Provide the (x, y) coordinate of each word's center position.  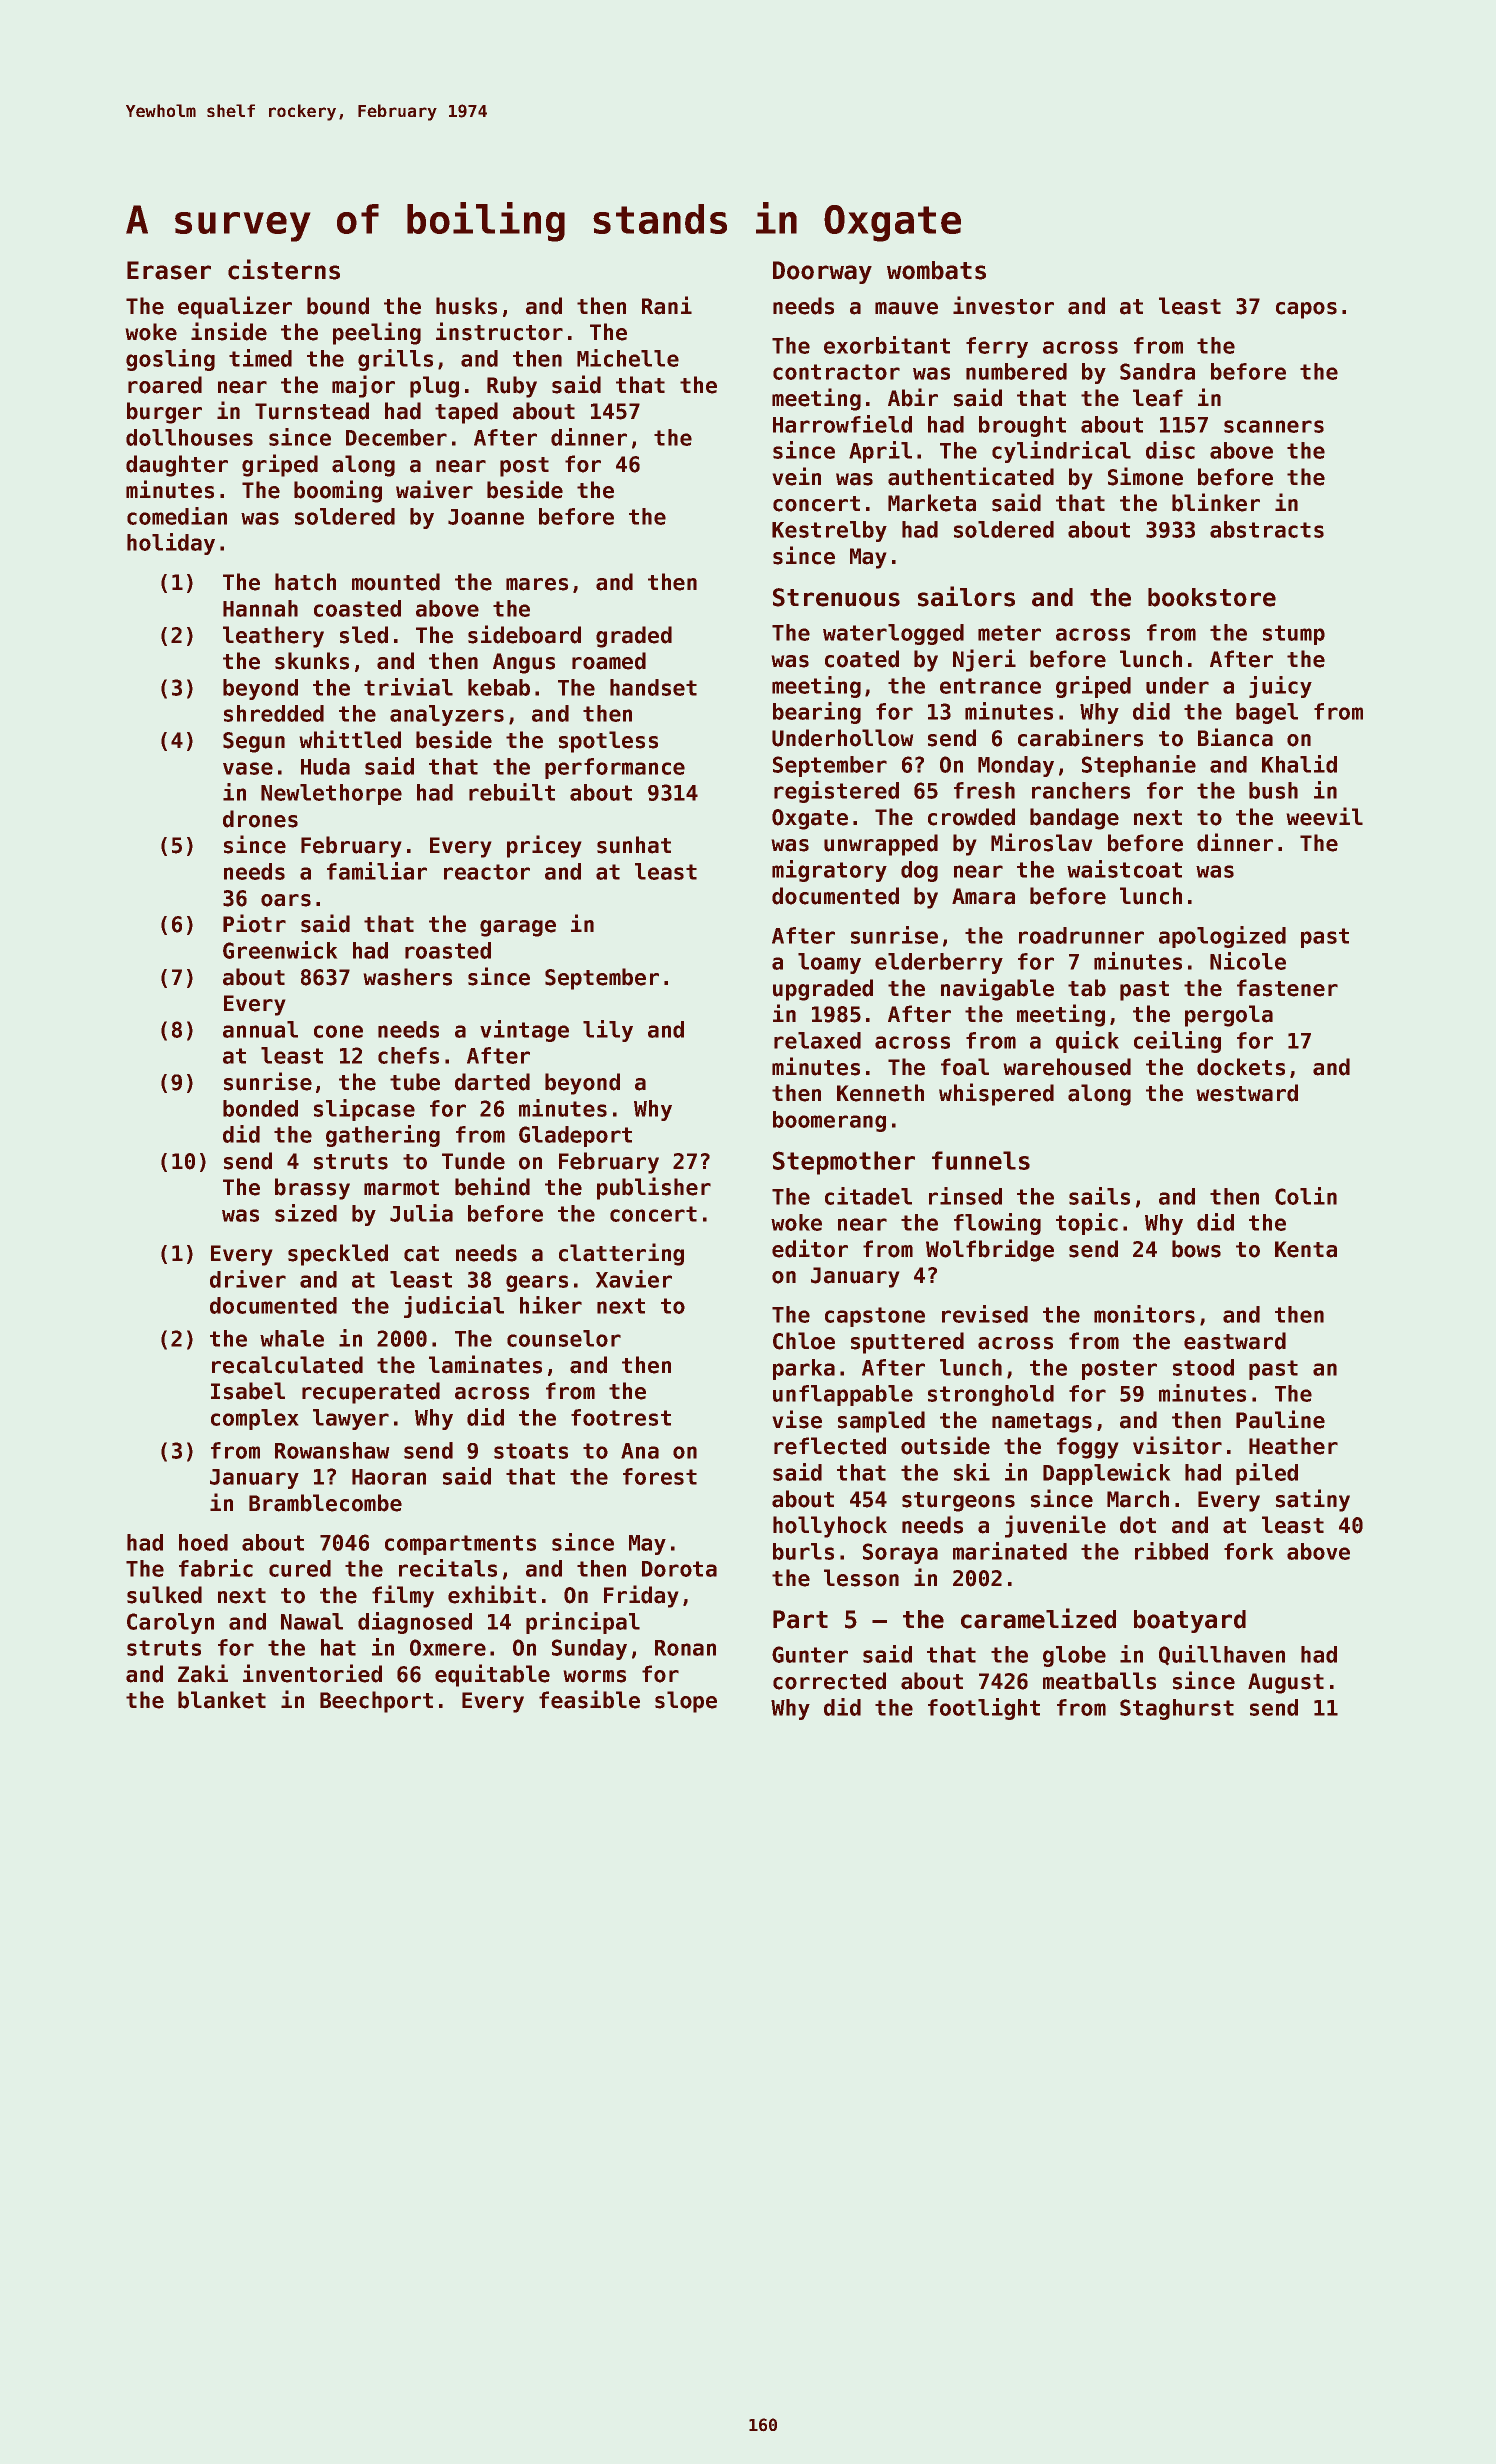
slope (686, 1702)
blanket (222, 1700)
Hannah (260, 608)
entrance (990, 686)
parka (804, 1369)
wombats (936, 270)
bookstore (1212, 597)
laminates (485, 1364)
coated (862, 659)
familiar (377, 871)
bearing (817, 713)
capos (1306, 310)
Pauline (1280, 1419)
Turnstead (312, 411)
